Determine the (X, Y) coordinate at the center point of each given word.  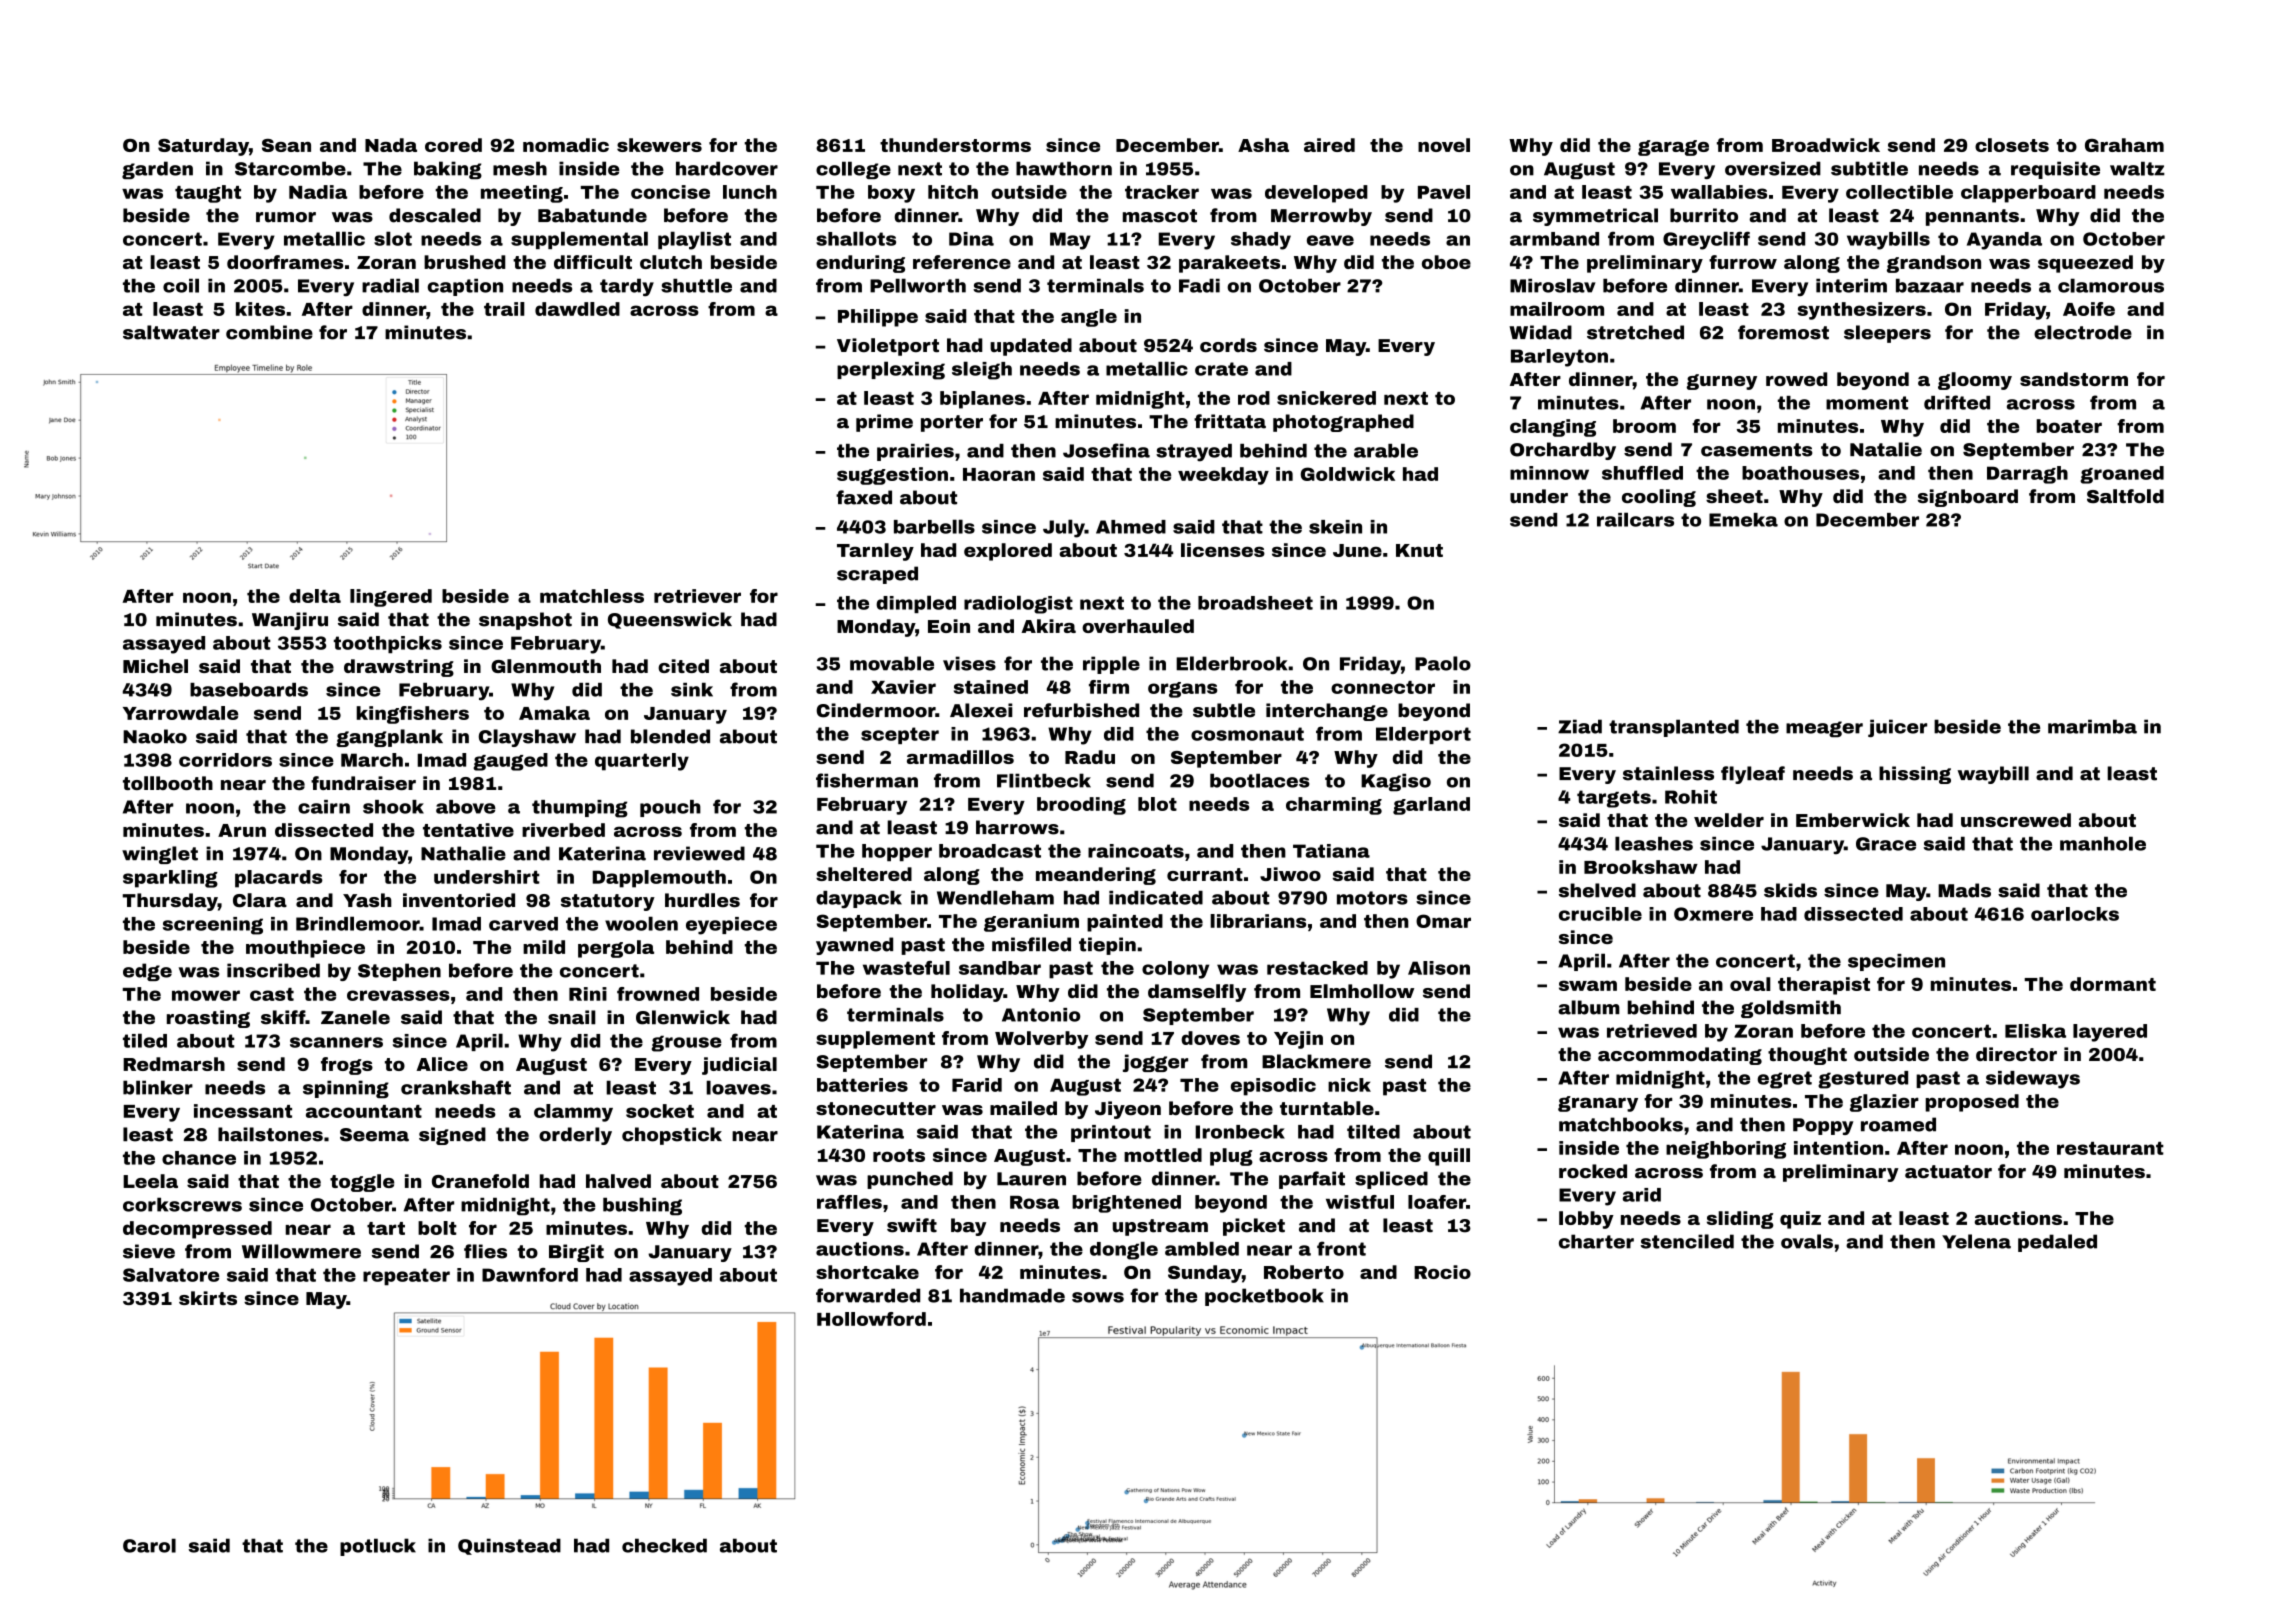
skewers (659, 145)
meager (1824, 729)
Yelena (1976, 1241)
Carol (149, 1545)
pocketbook (1264, 1297)
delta (315, 596)
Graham (2124, 145)
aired (1329, 145)
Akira (1048, 626)
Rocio (1442, 1272)
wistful (1360, 1202)
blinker (158, 1087)
